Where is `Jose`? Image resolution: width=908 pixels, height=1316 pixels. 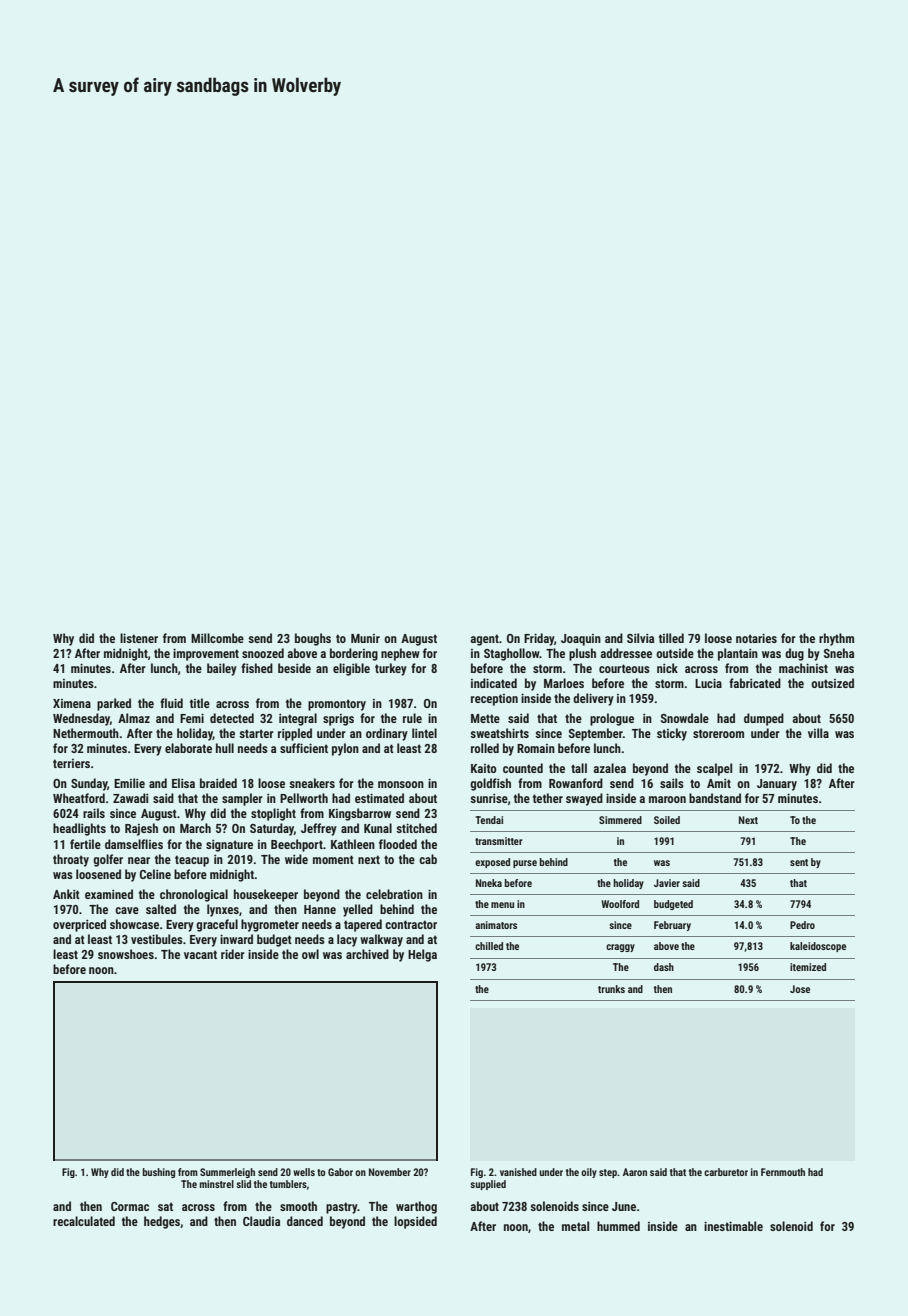
Jose is located at coordinates (800, 989).
